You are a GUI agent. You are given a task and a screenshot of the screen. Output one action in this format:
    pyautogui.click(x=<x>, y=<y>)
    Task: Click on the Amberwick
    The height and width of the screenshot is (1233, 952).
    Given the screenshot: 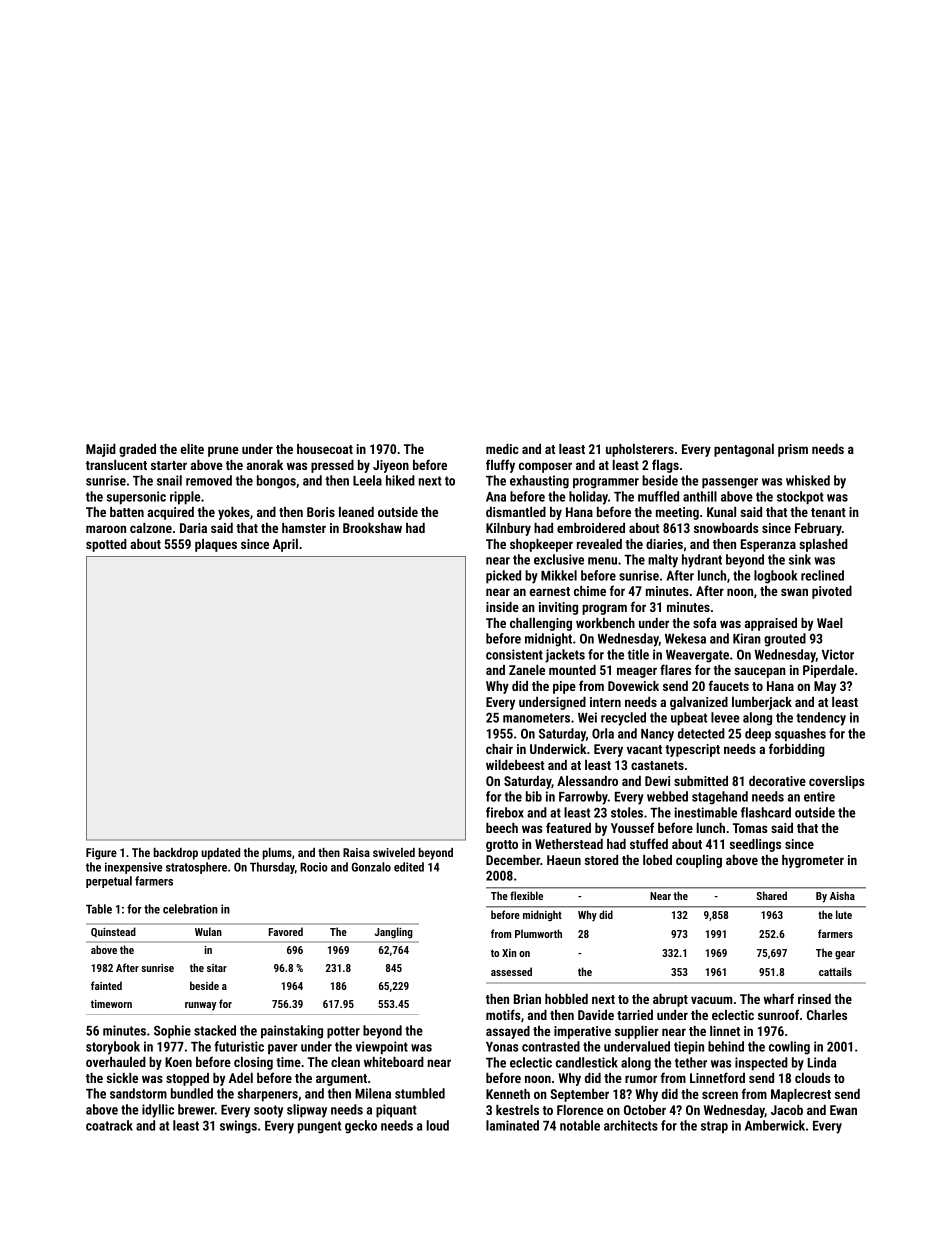 What is the action you would take?
    pyautogui.click(x=775, y=1125)
